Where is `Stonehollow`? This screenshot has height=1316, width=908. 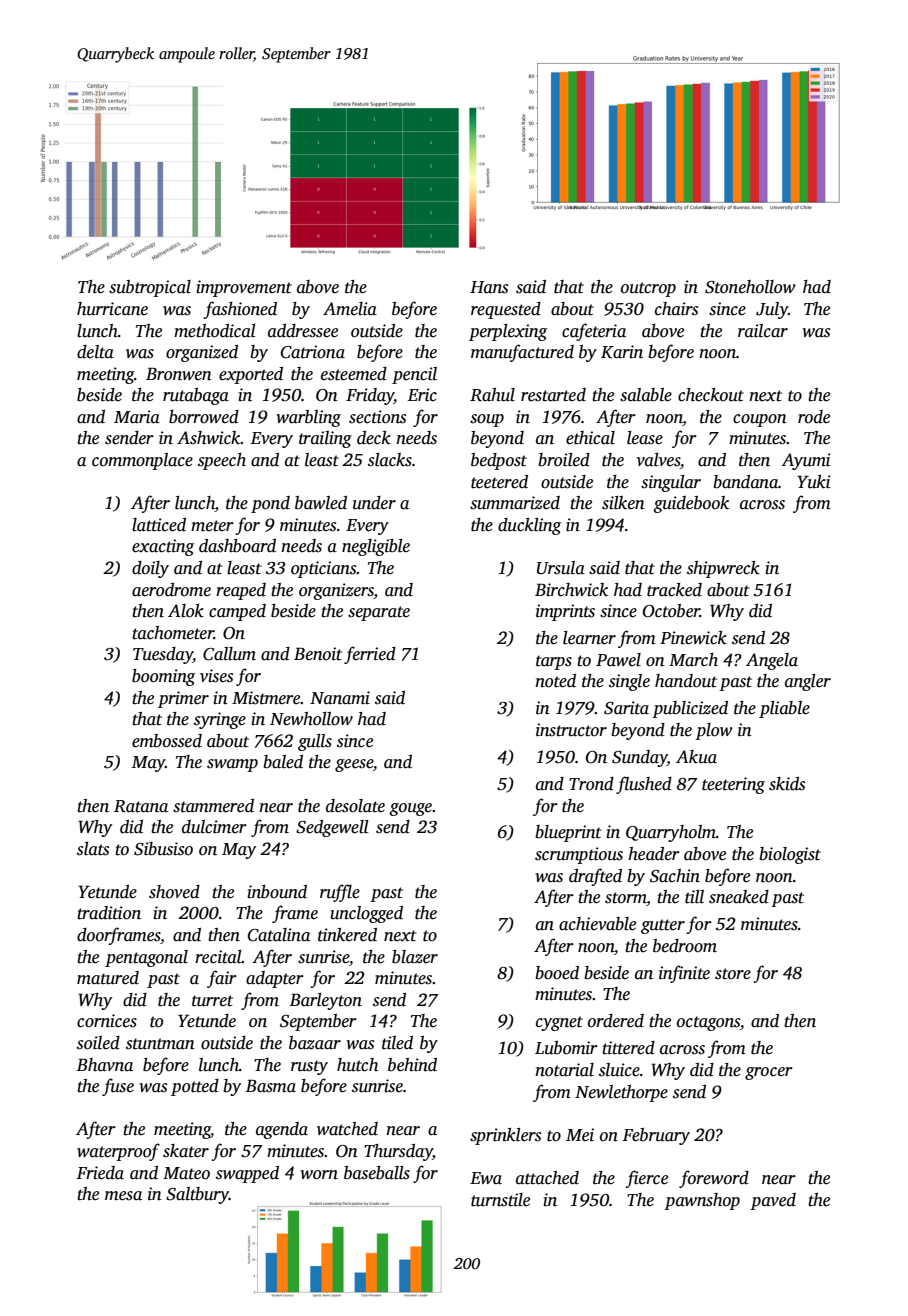
Stonehollow is located at coordinates (750, 287).
